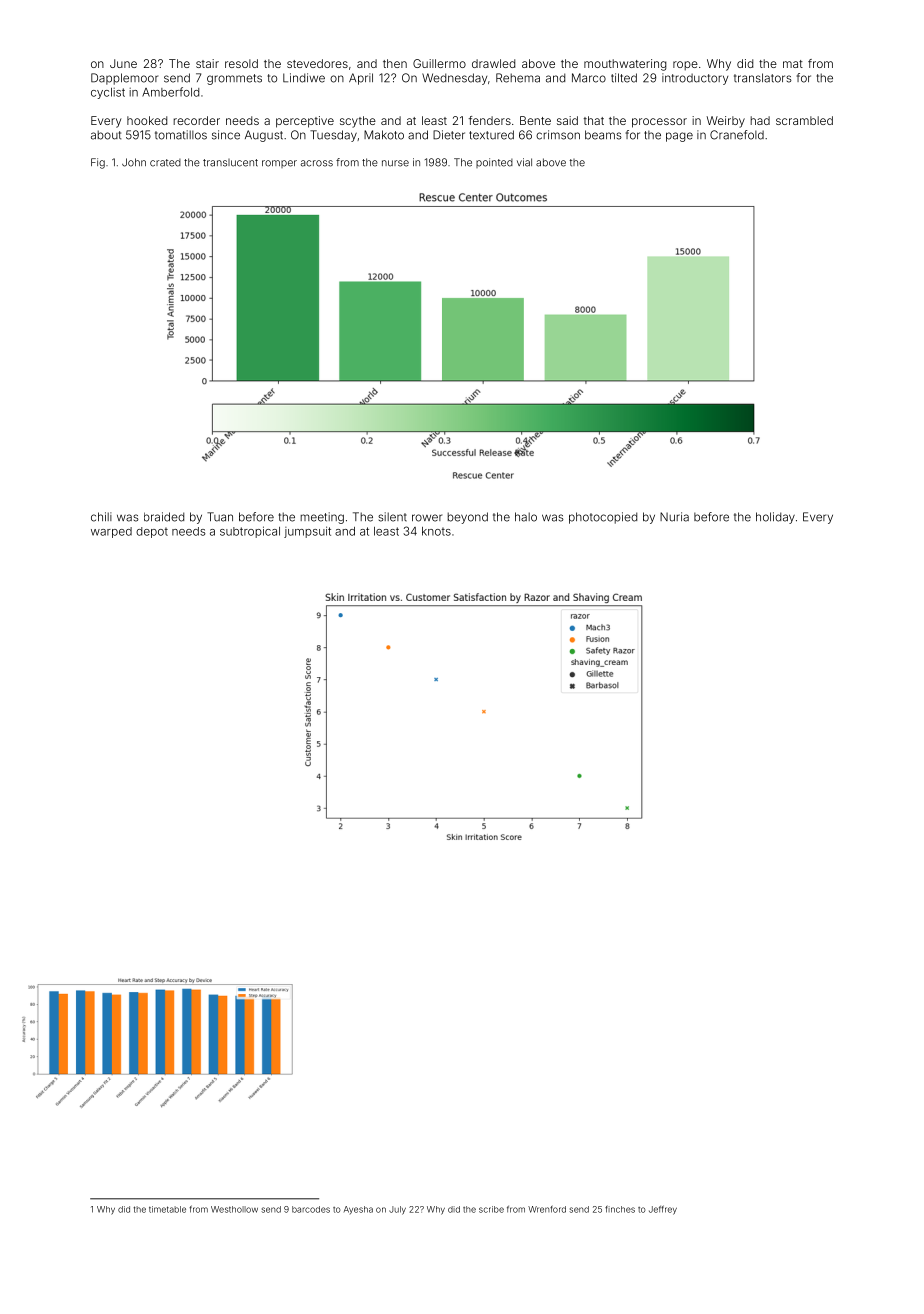  Describe the element at coordinates (234, 1209) in the document. I see `Westhollow` at that location.
